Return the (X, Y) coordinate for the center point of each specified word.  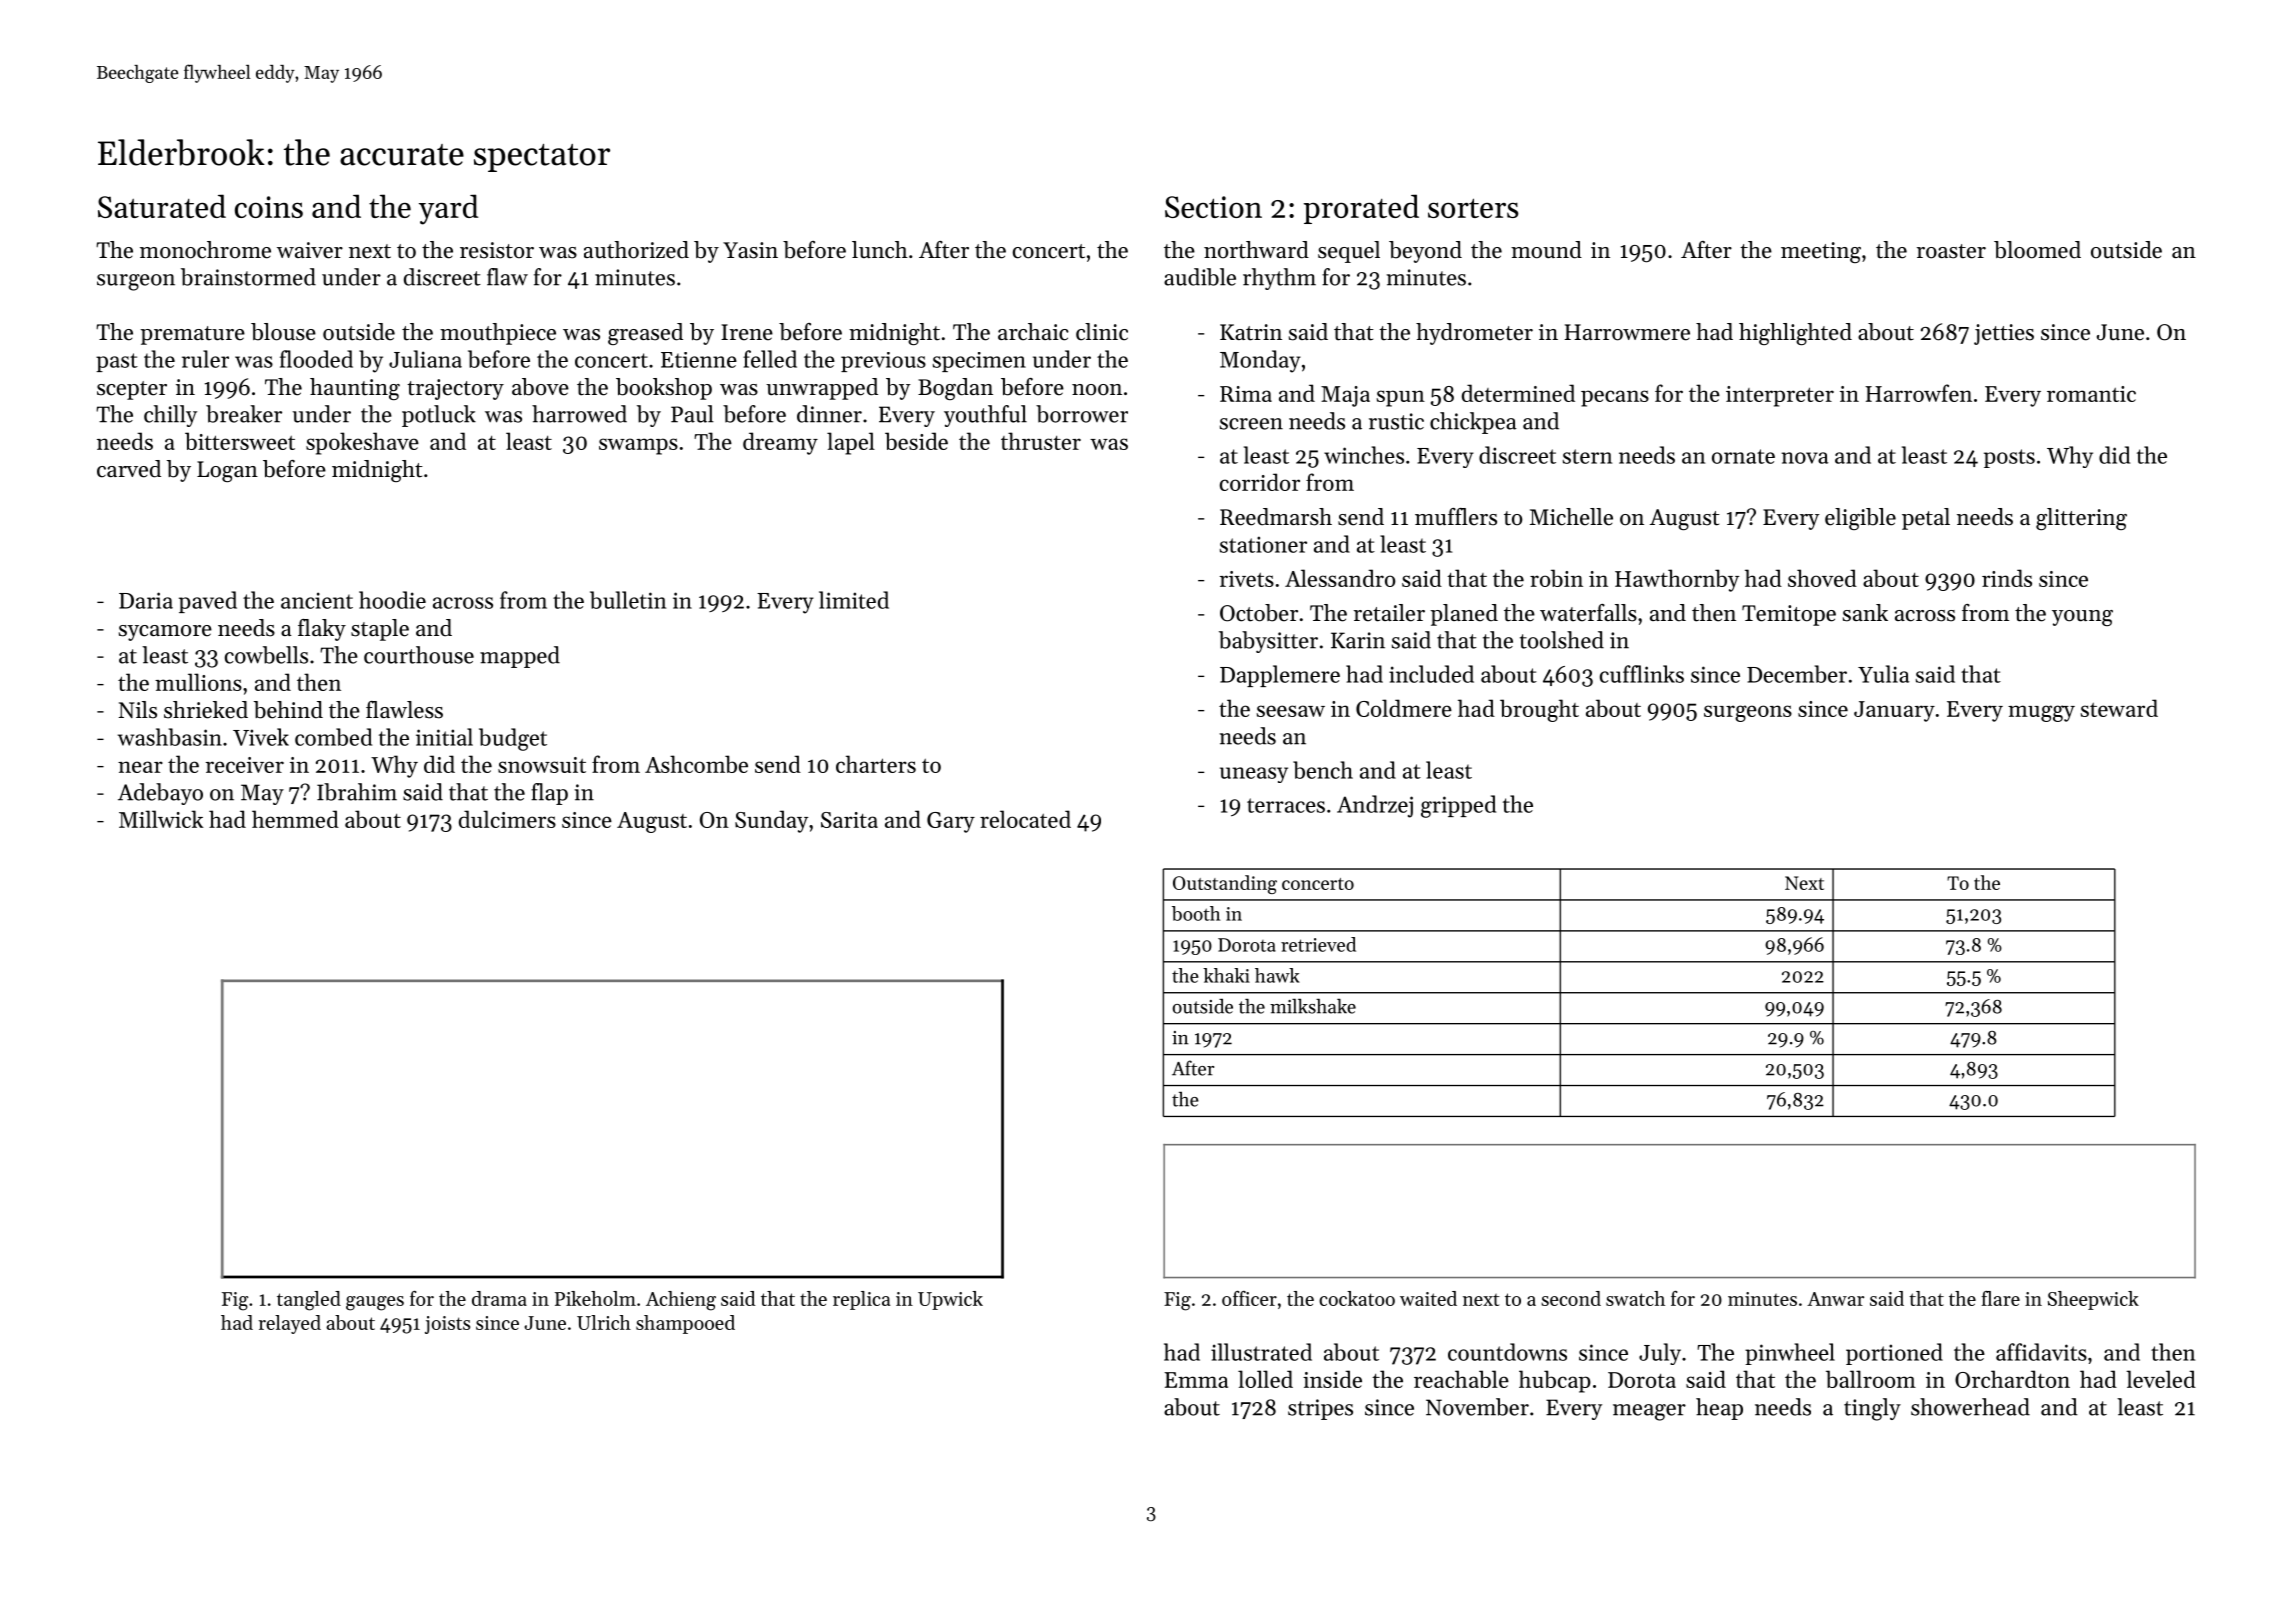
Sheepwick (2093, 1300)
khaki (1226, 975)
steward (2119, 708)
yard (448, 209)
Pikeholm (595, 1298)
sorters (1473, 208)
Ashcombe (696, 764)
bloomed (2037, 250)
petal (1926, 519)
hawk (1277, 975)
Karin (1358, 640)
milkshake (1313, 1006)
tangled (309, 1301)
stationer (1263, 544)
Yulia (1883, 674)
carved (129, 469)
